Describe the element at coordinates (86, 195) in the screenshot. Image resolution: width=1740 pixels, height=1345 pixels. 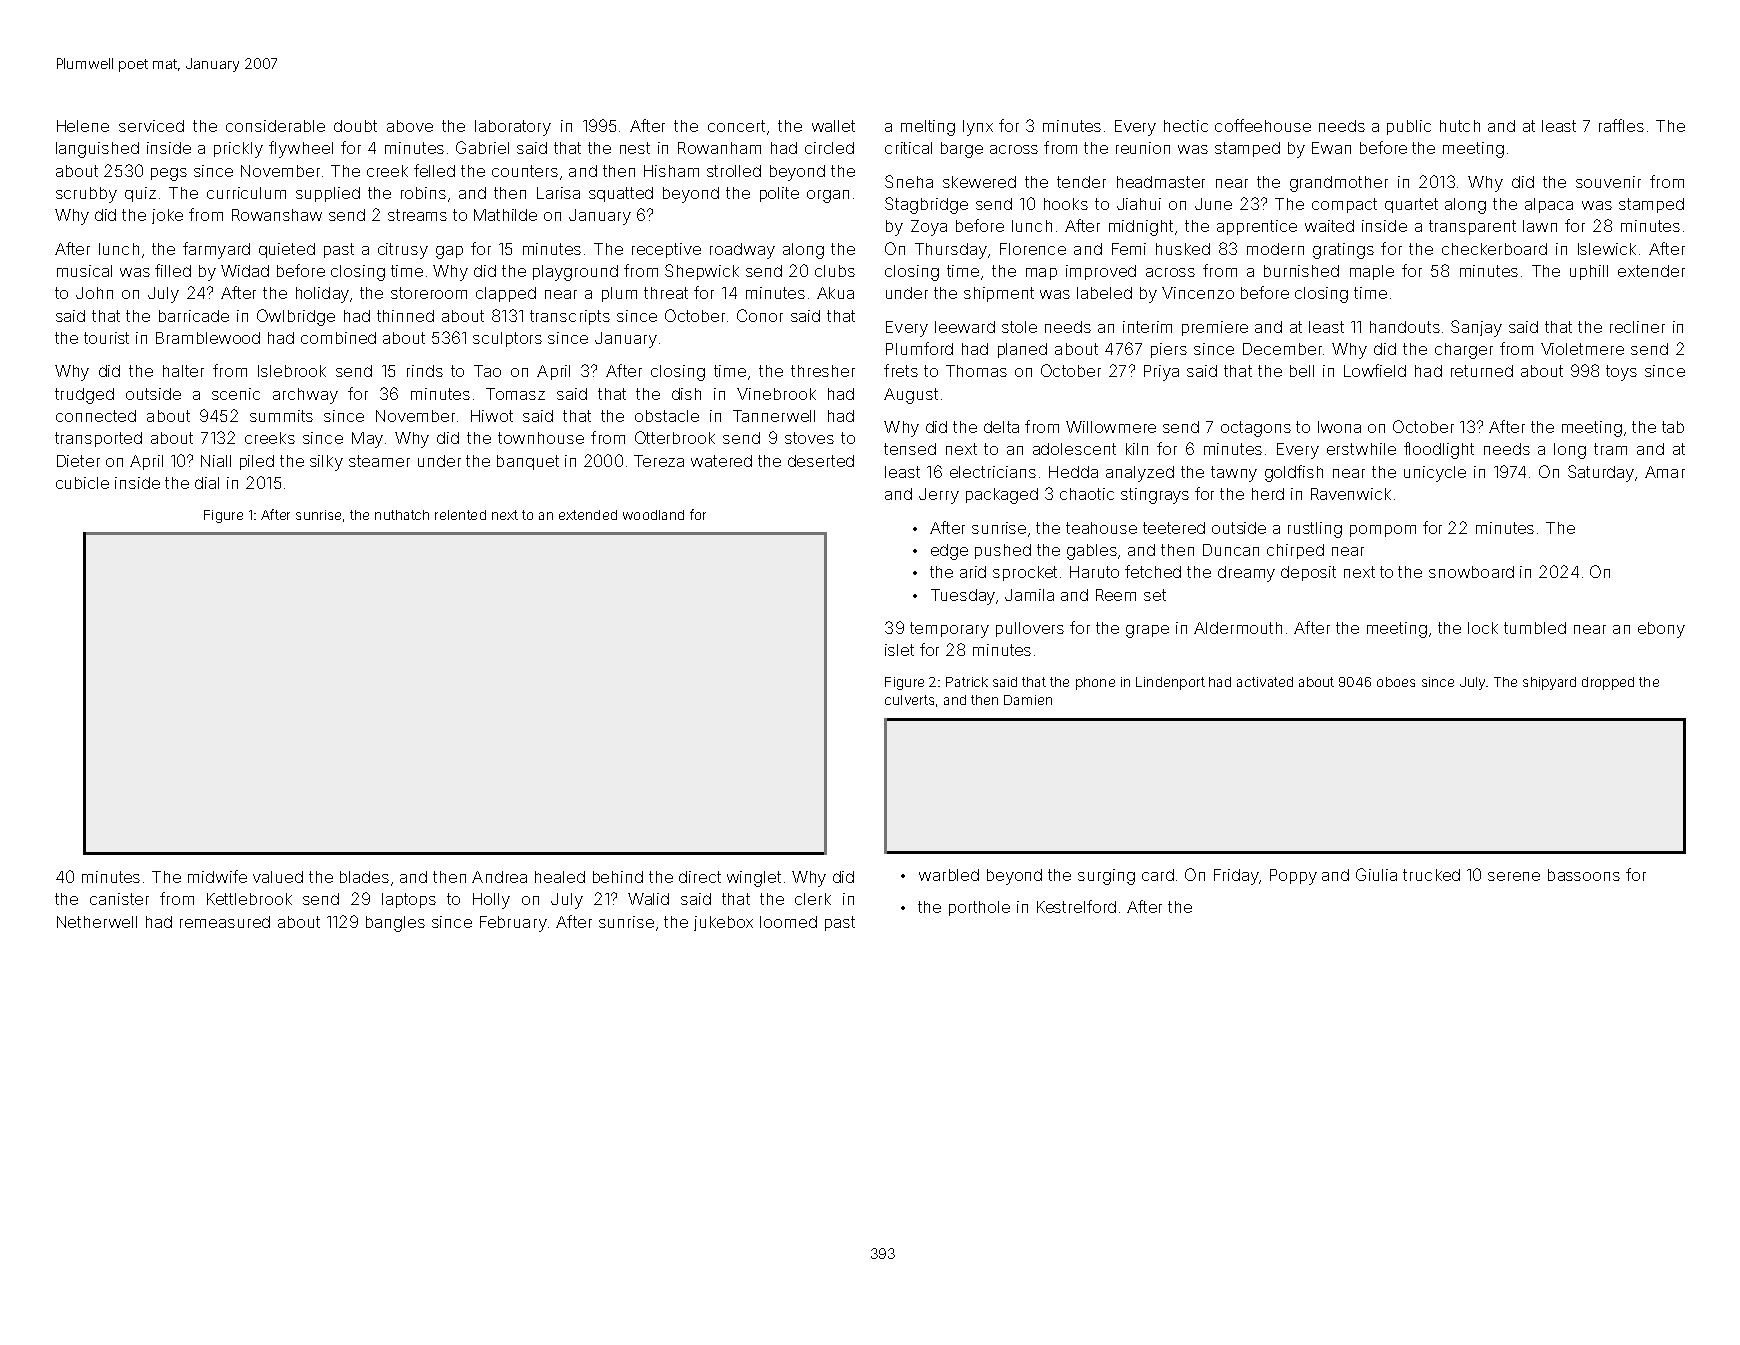
I see `scrubby` at that location.
